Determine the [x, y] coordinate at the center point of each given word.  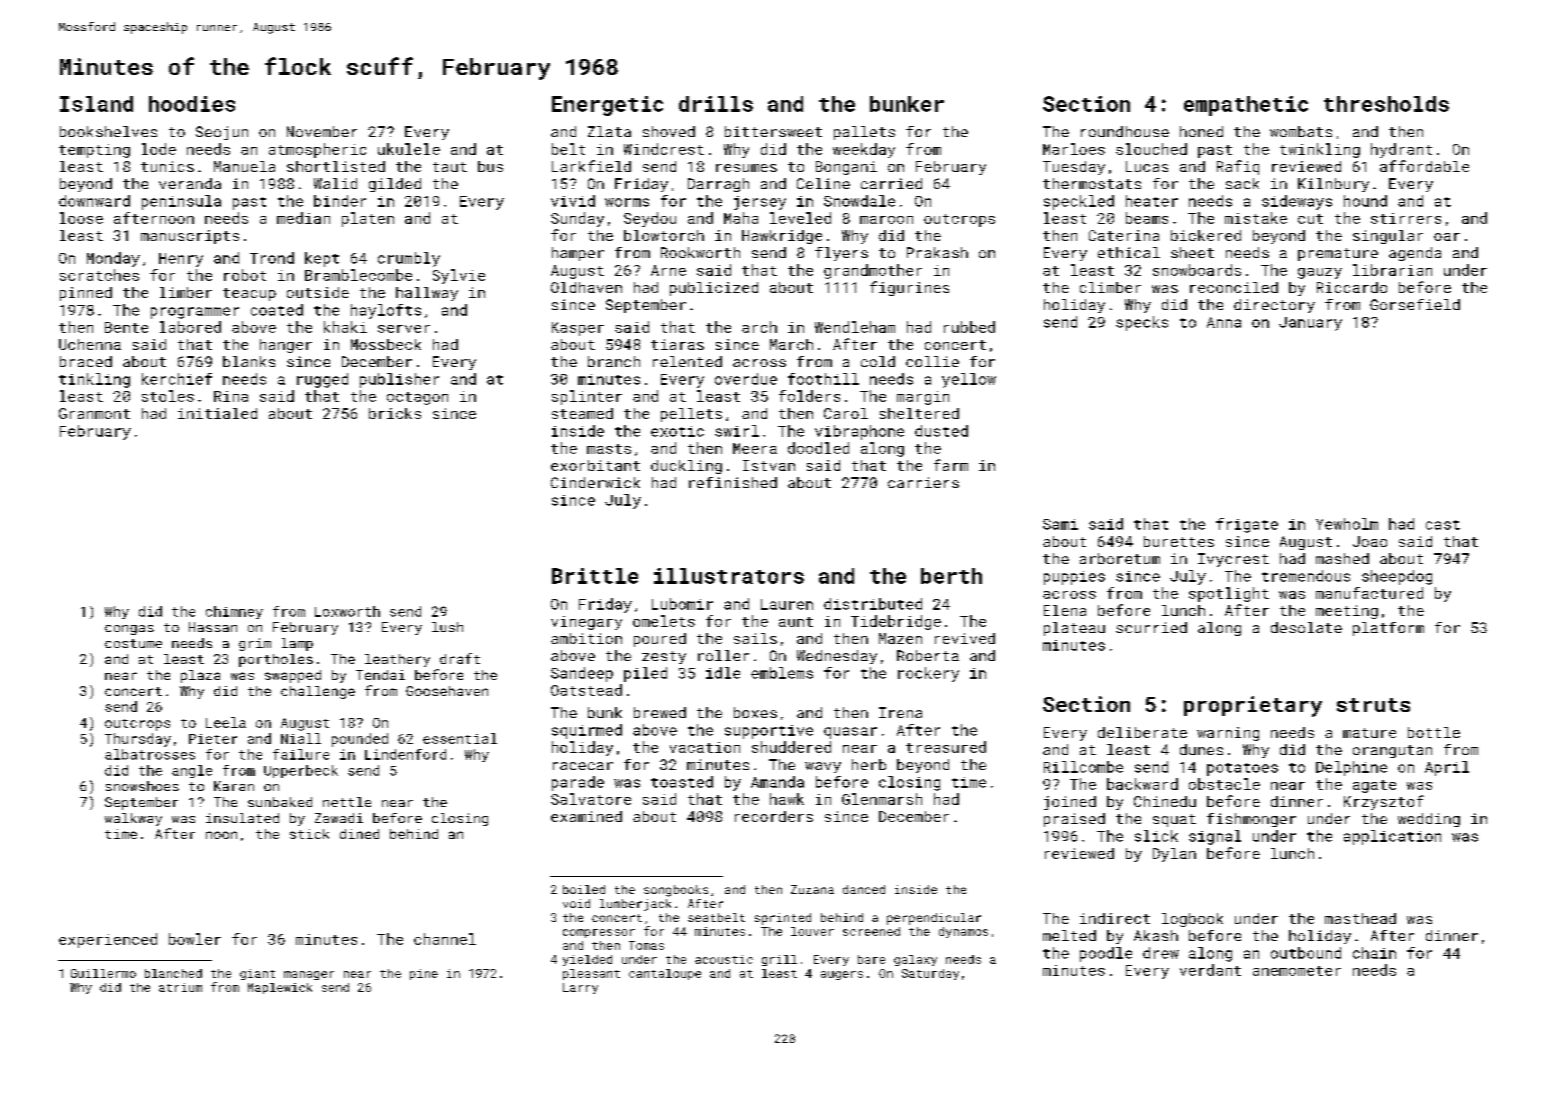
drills [716, 104]
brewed [660, 712]
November [322, 131]
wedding [1429, 820]
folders [809, 396]
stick [309, 834]
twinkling [1320, 150]
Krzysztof [1384, 802]
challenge [318, 692]
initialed [217, 413]
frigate [1247, 525]
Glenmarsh [882, 799]
